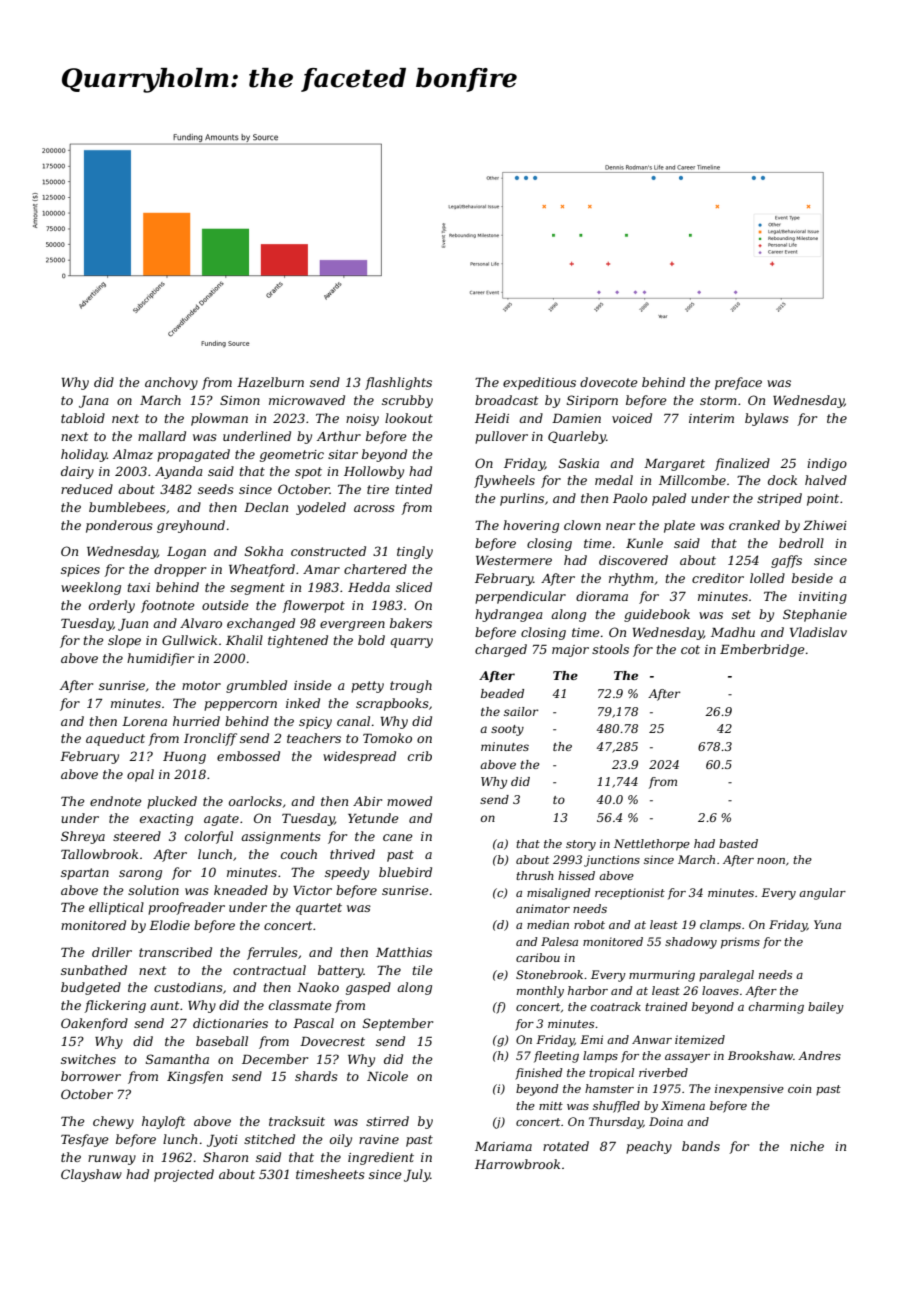  Describe the element at coordinates (83, 837) in the screenshot. I see `Shreya` at that location.
